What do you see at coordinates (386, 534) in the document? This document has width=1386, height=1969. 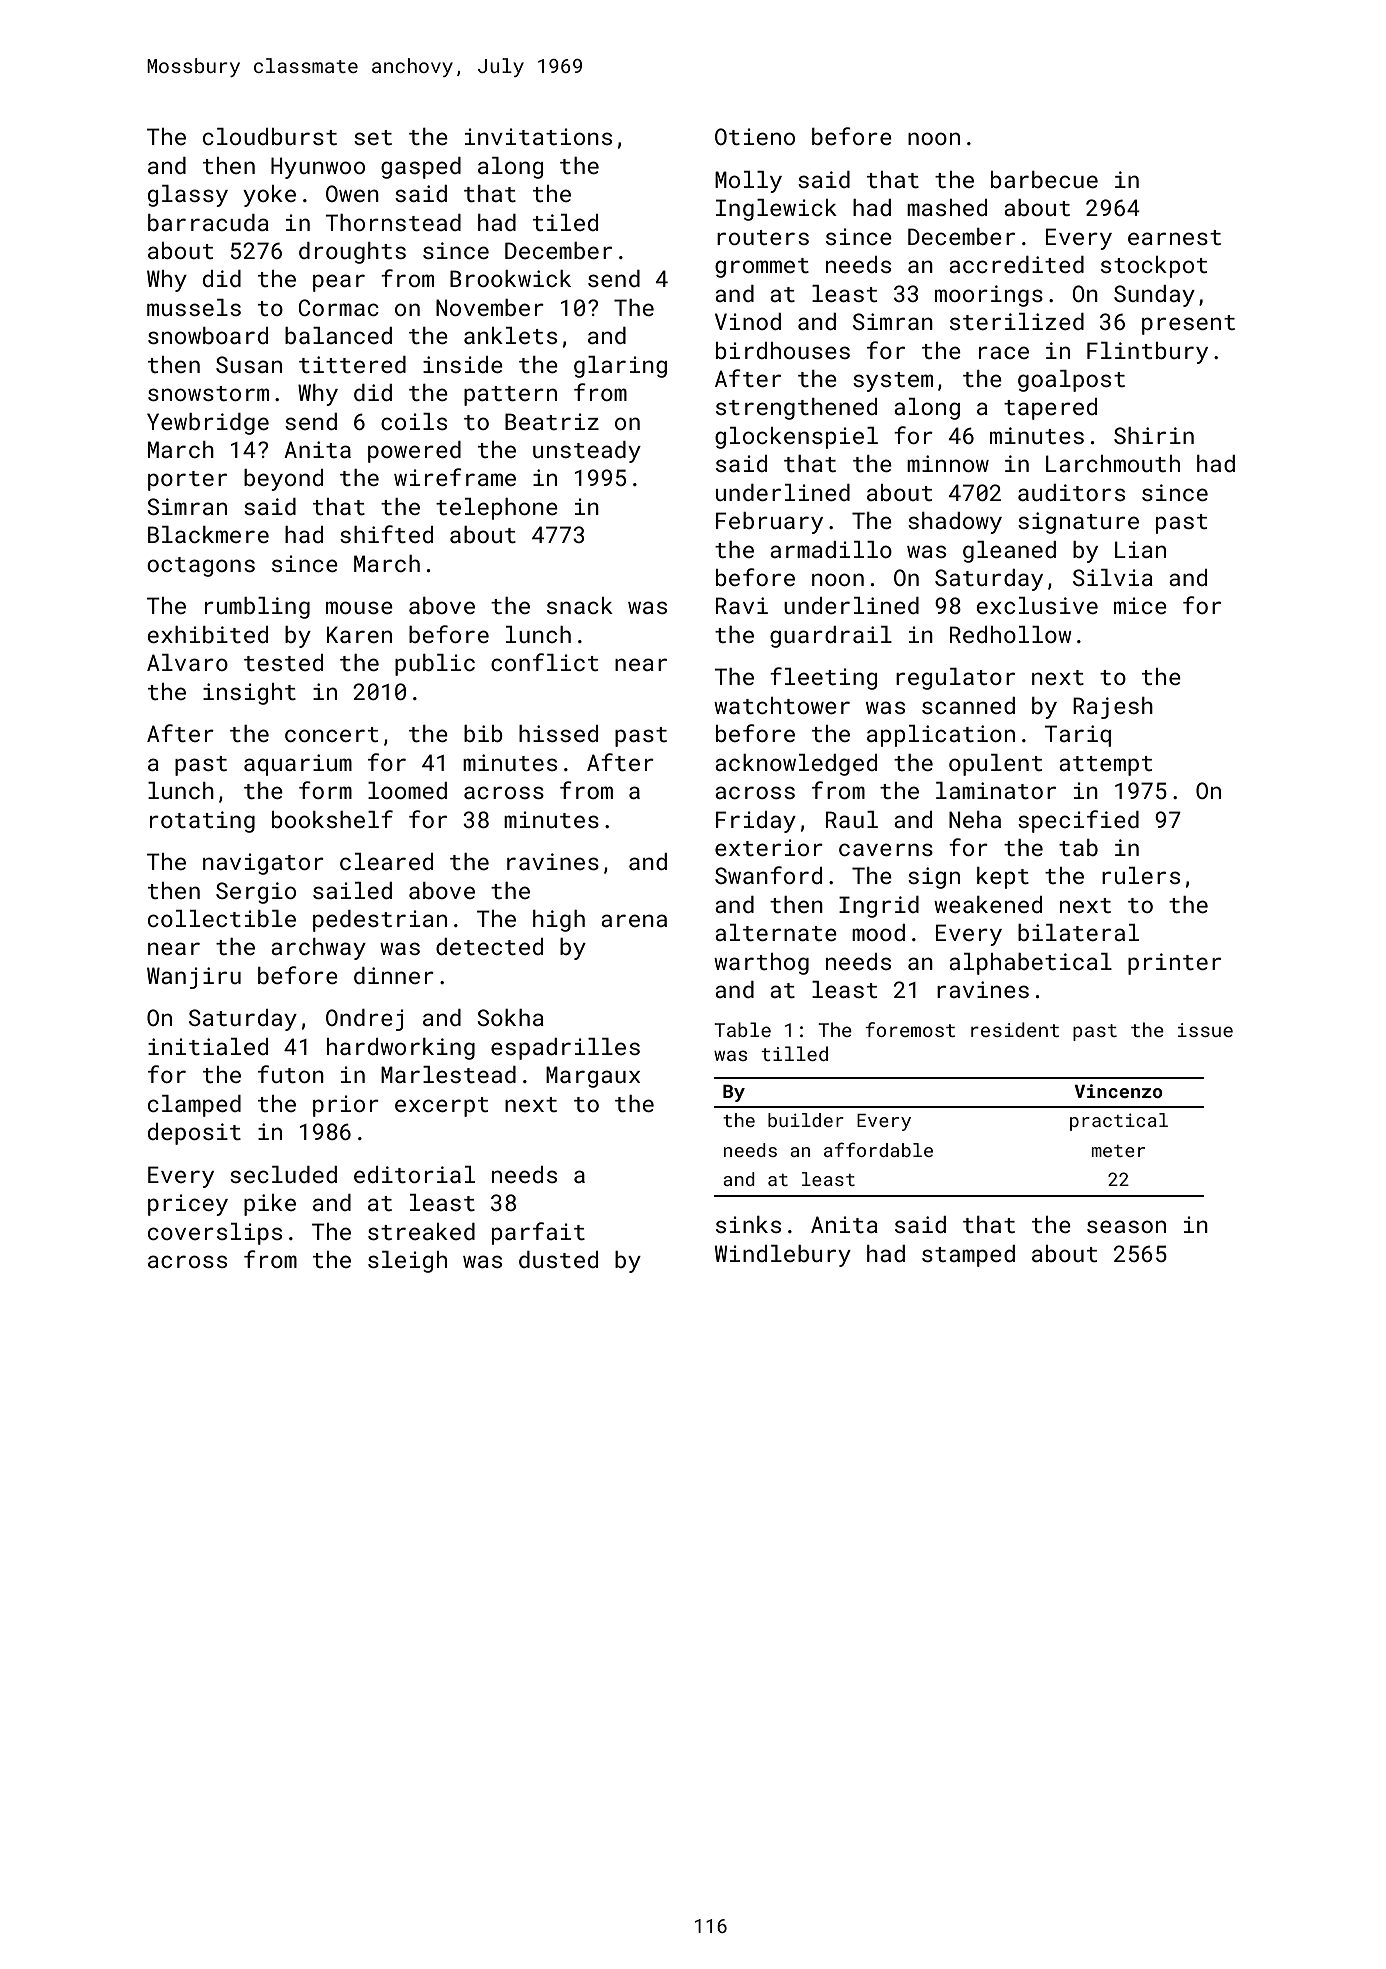 I see `shifted` at bounding box center [386, 534].
